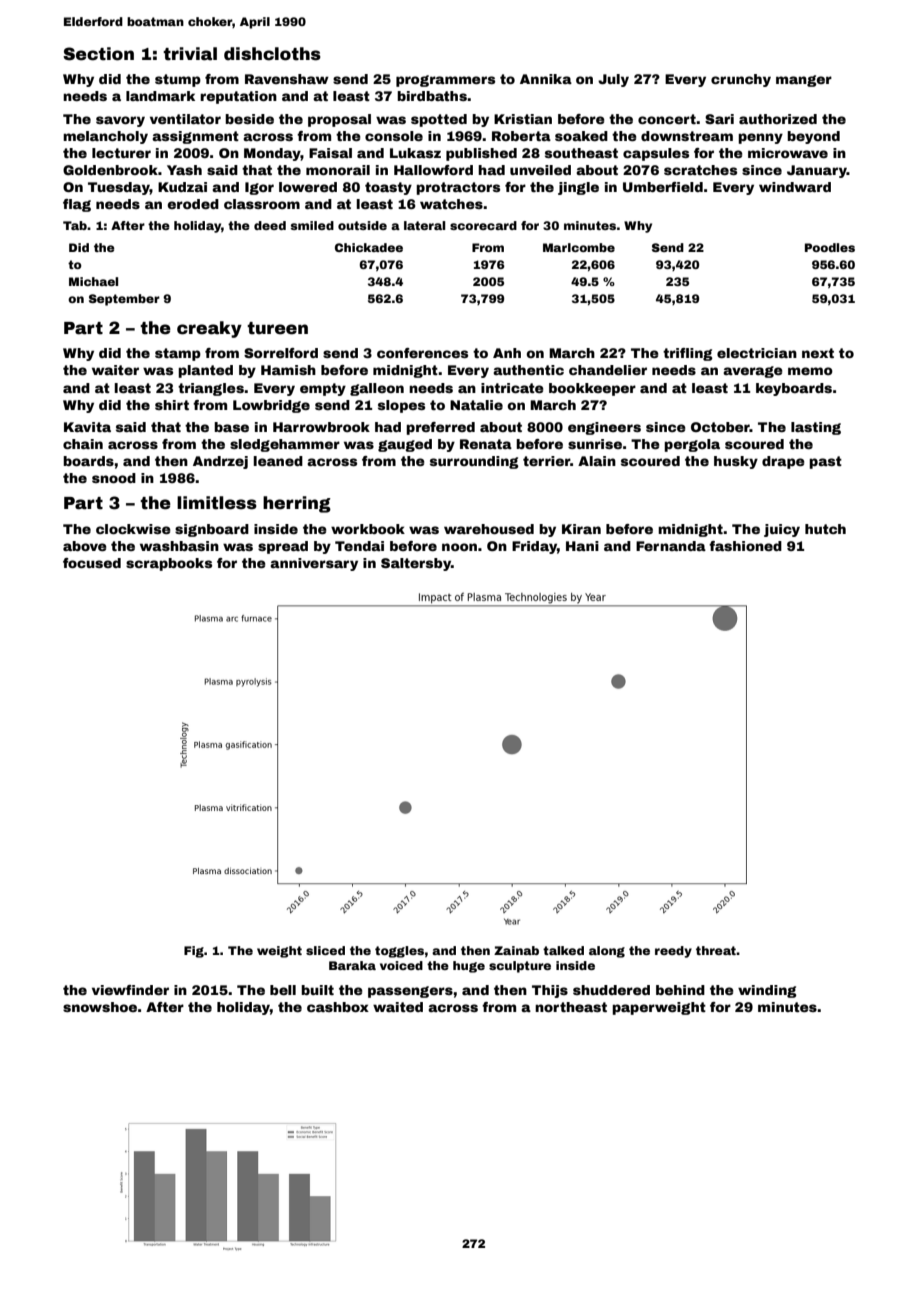 This page has height=1308, width=924. What do you see at coordinates (314, 564) in the page?
I see `anniversary` at bounding box center [314, 564].
